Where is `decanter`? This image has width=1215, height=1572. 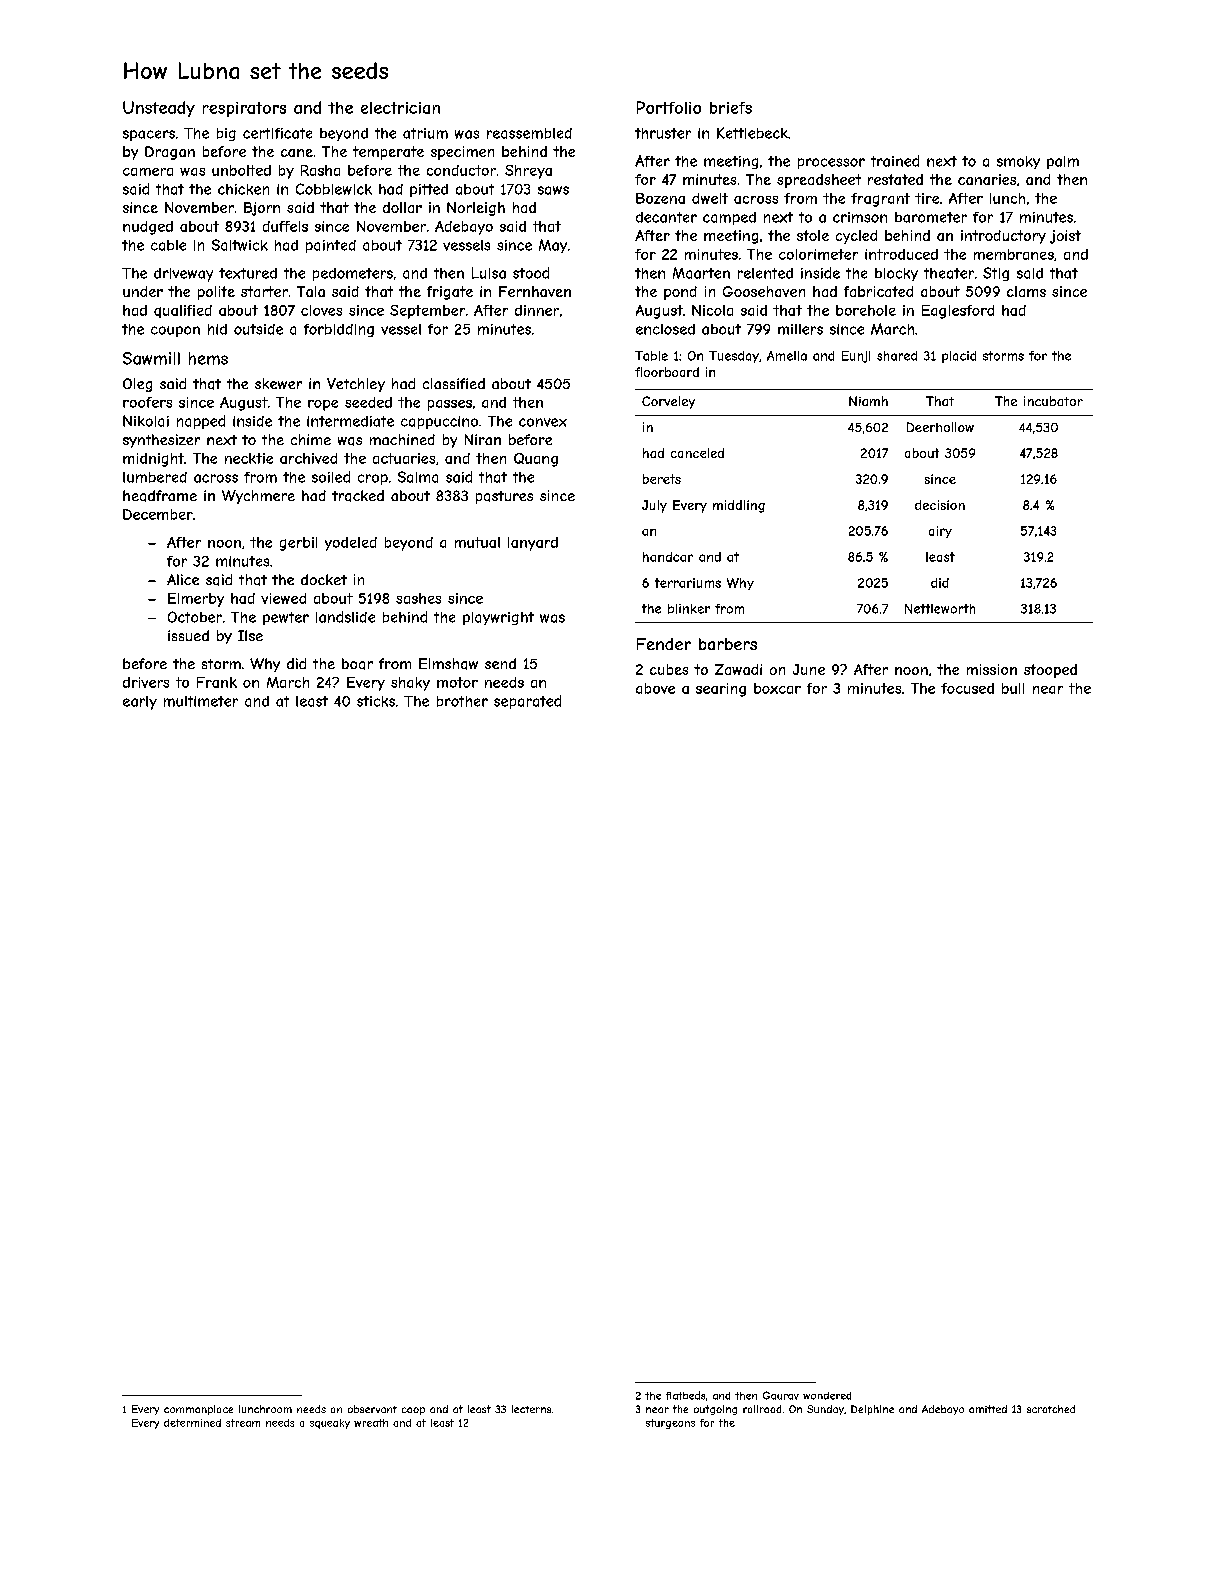 decanter is located at coordinates (666, 217).
